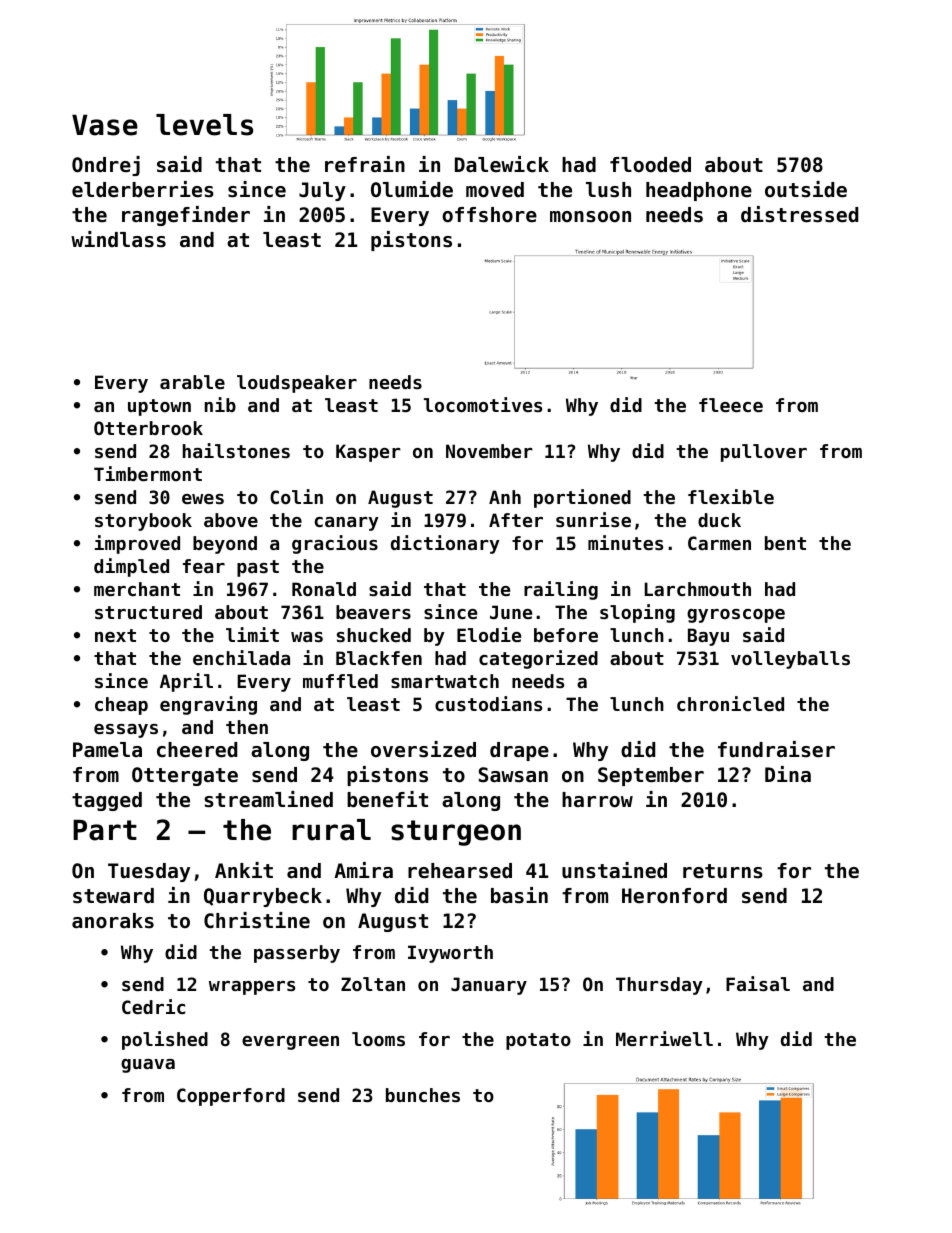 The image size is (952, 1233). What do you see at coordinates (153, 1006) in the page?
I see `Cedric` at bounding box center [153, 1006].
